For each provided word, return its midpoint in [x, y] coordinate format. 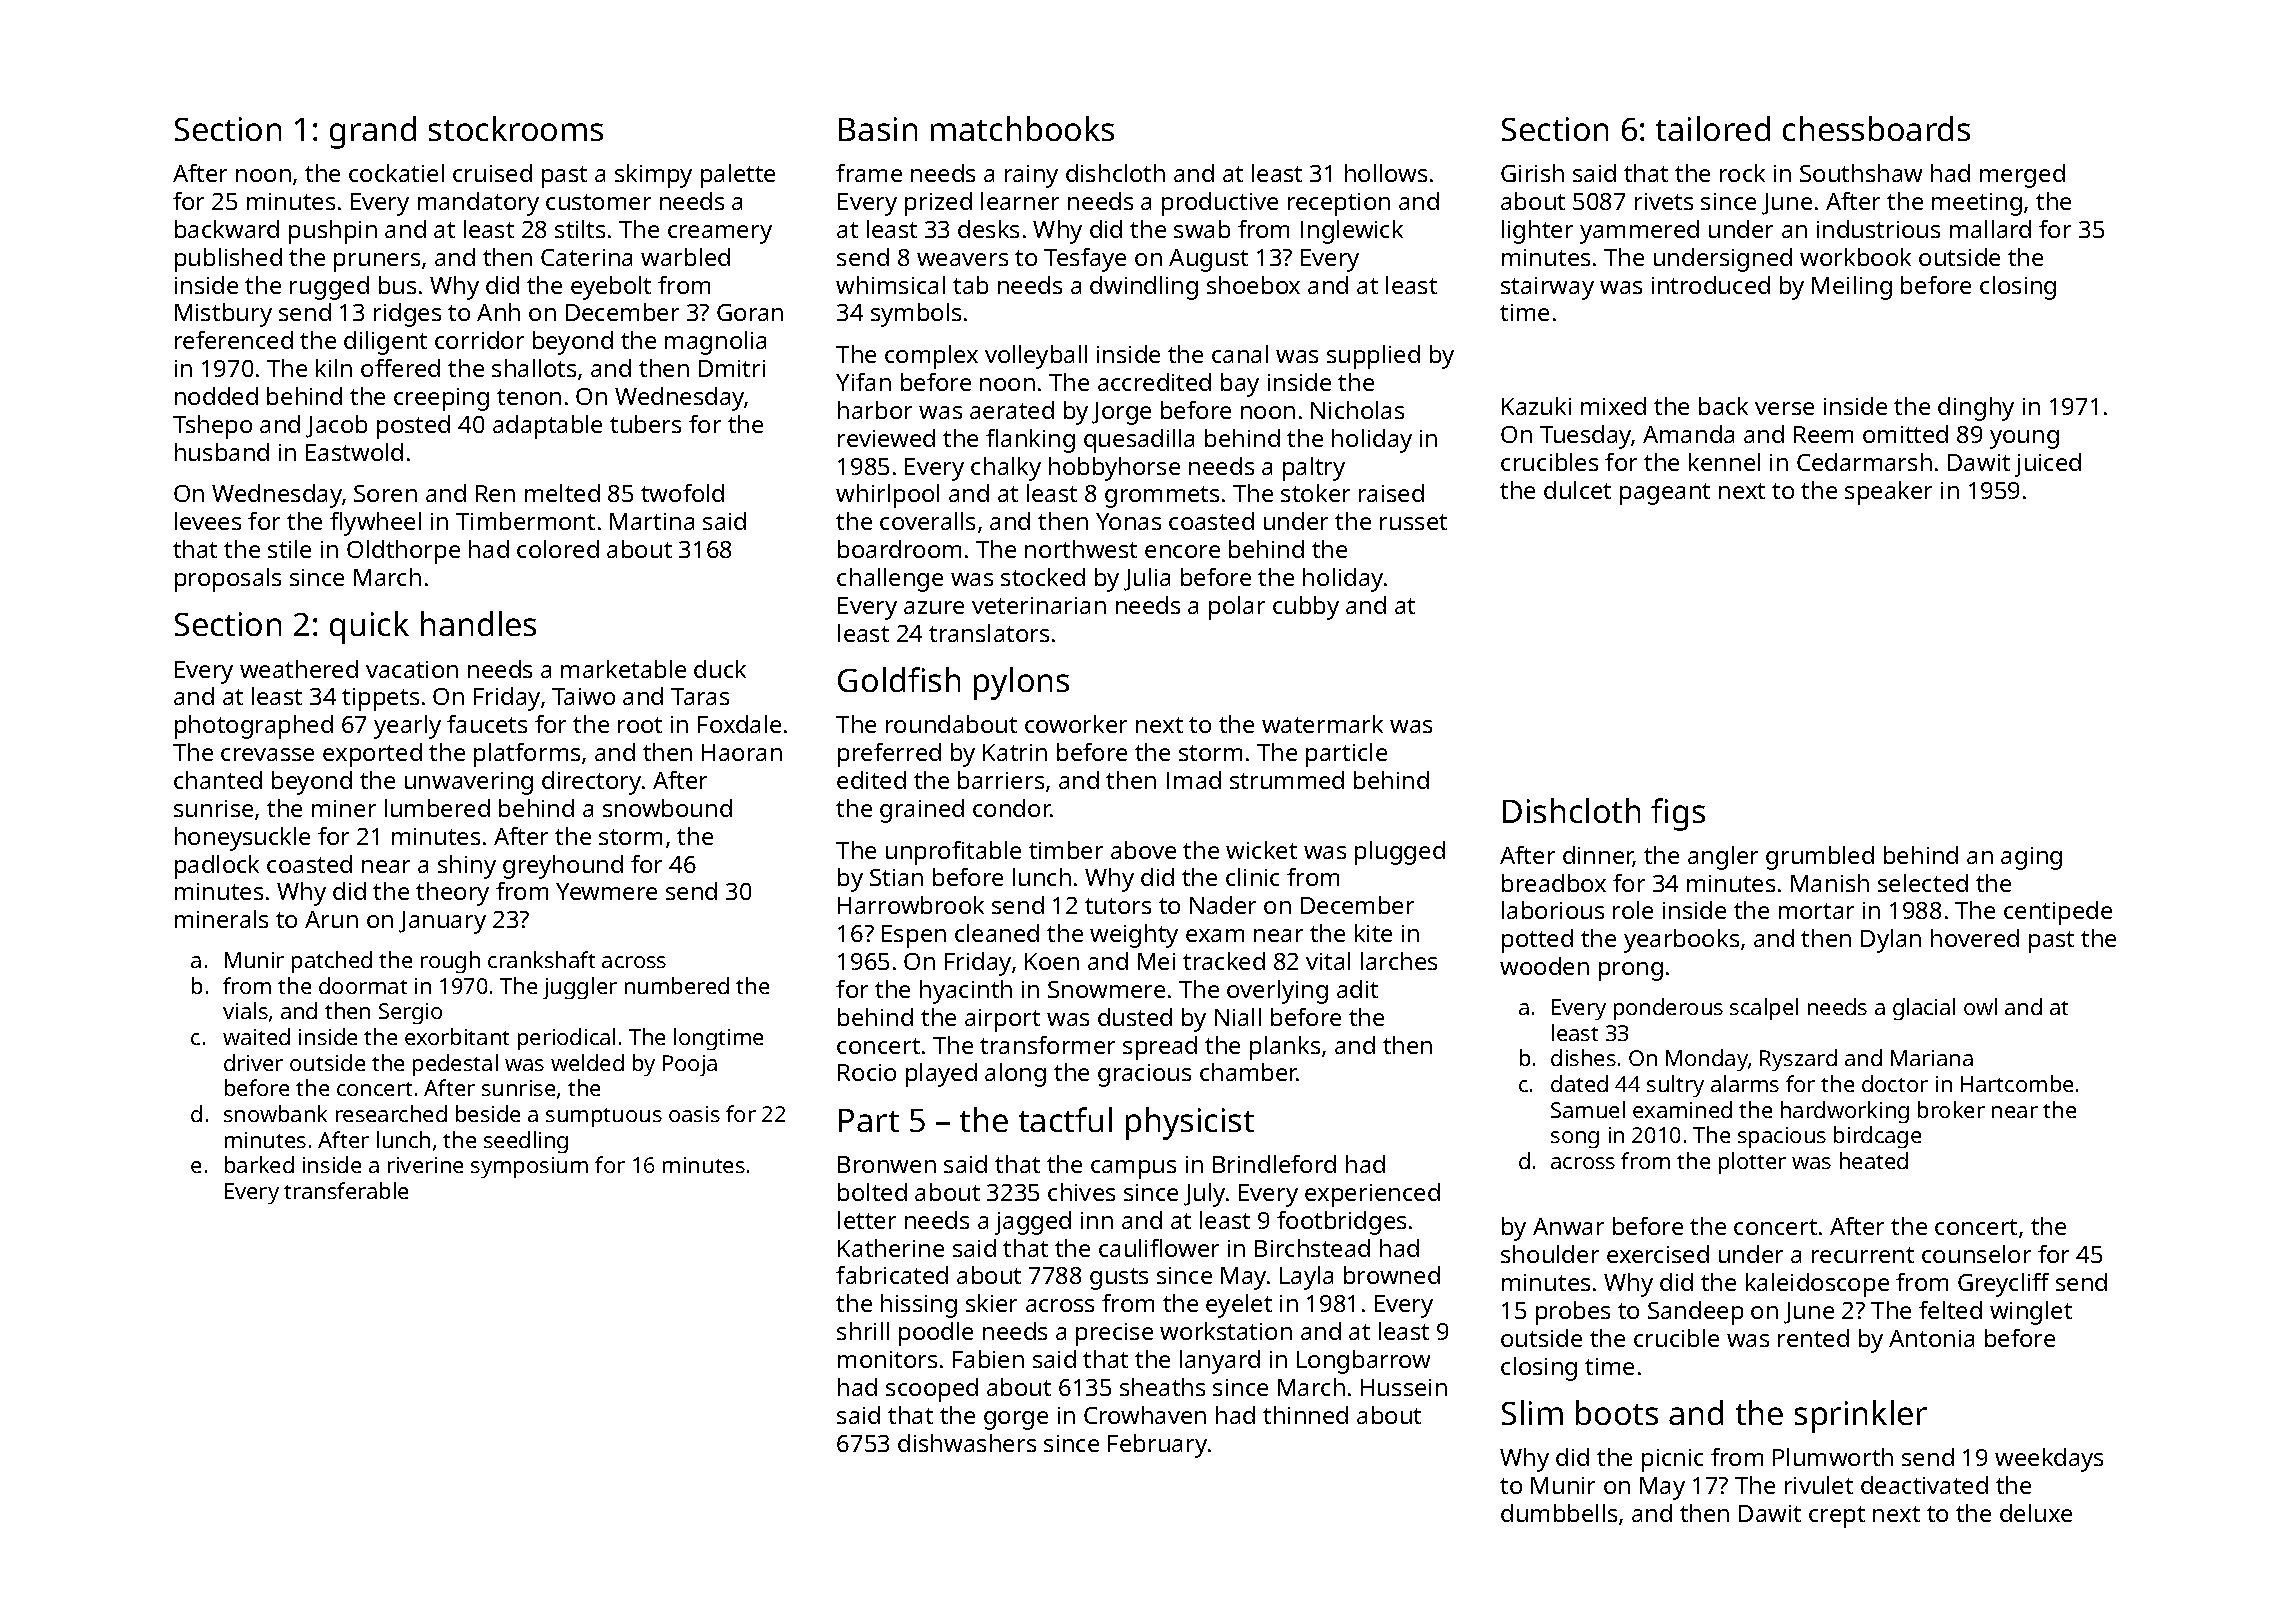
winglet [2031, 1313]
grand [373, 132]
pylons [1021, 683]
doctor [1895, 1083]
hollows [1386, 173]
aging [2031, 858]
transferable [346, 1190]
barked [259, 1164]
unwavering [469, 783]
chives [1081, 1192]
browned [1392, 1275]
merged [2022, 176]
